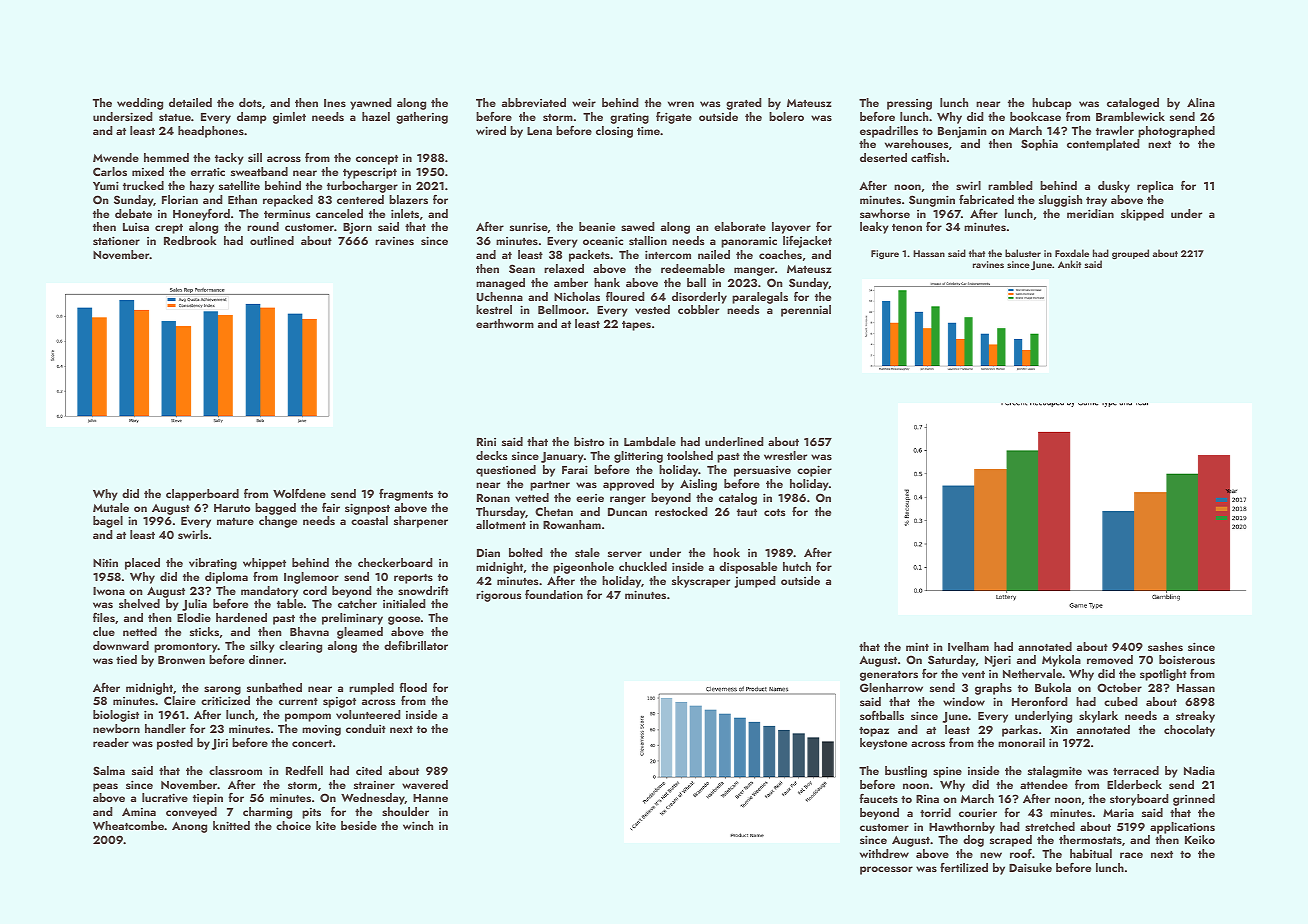  I want to click on stretched, so click(1050, 826).
